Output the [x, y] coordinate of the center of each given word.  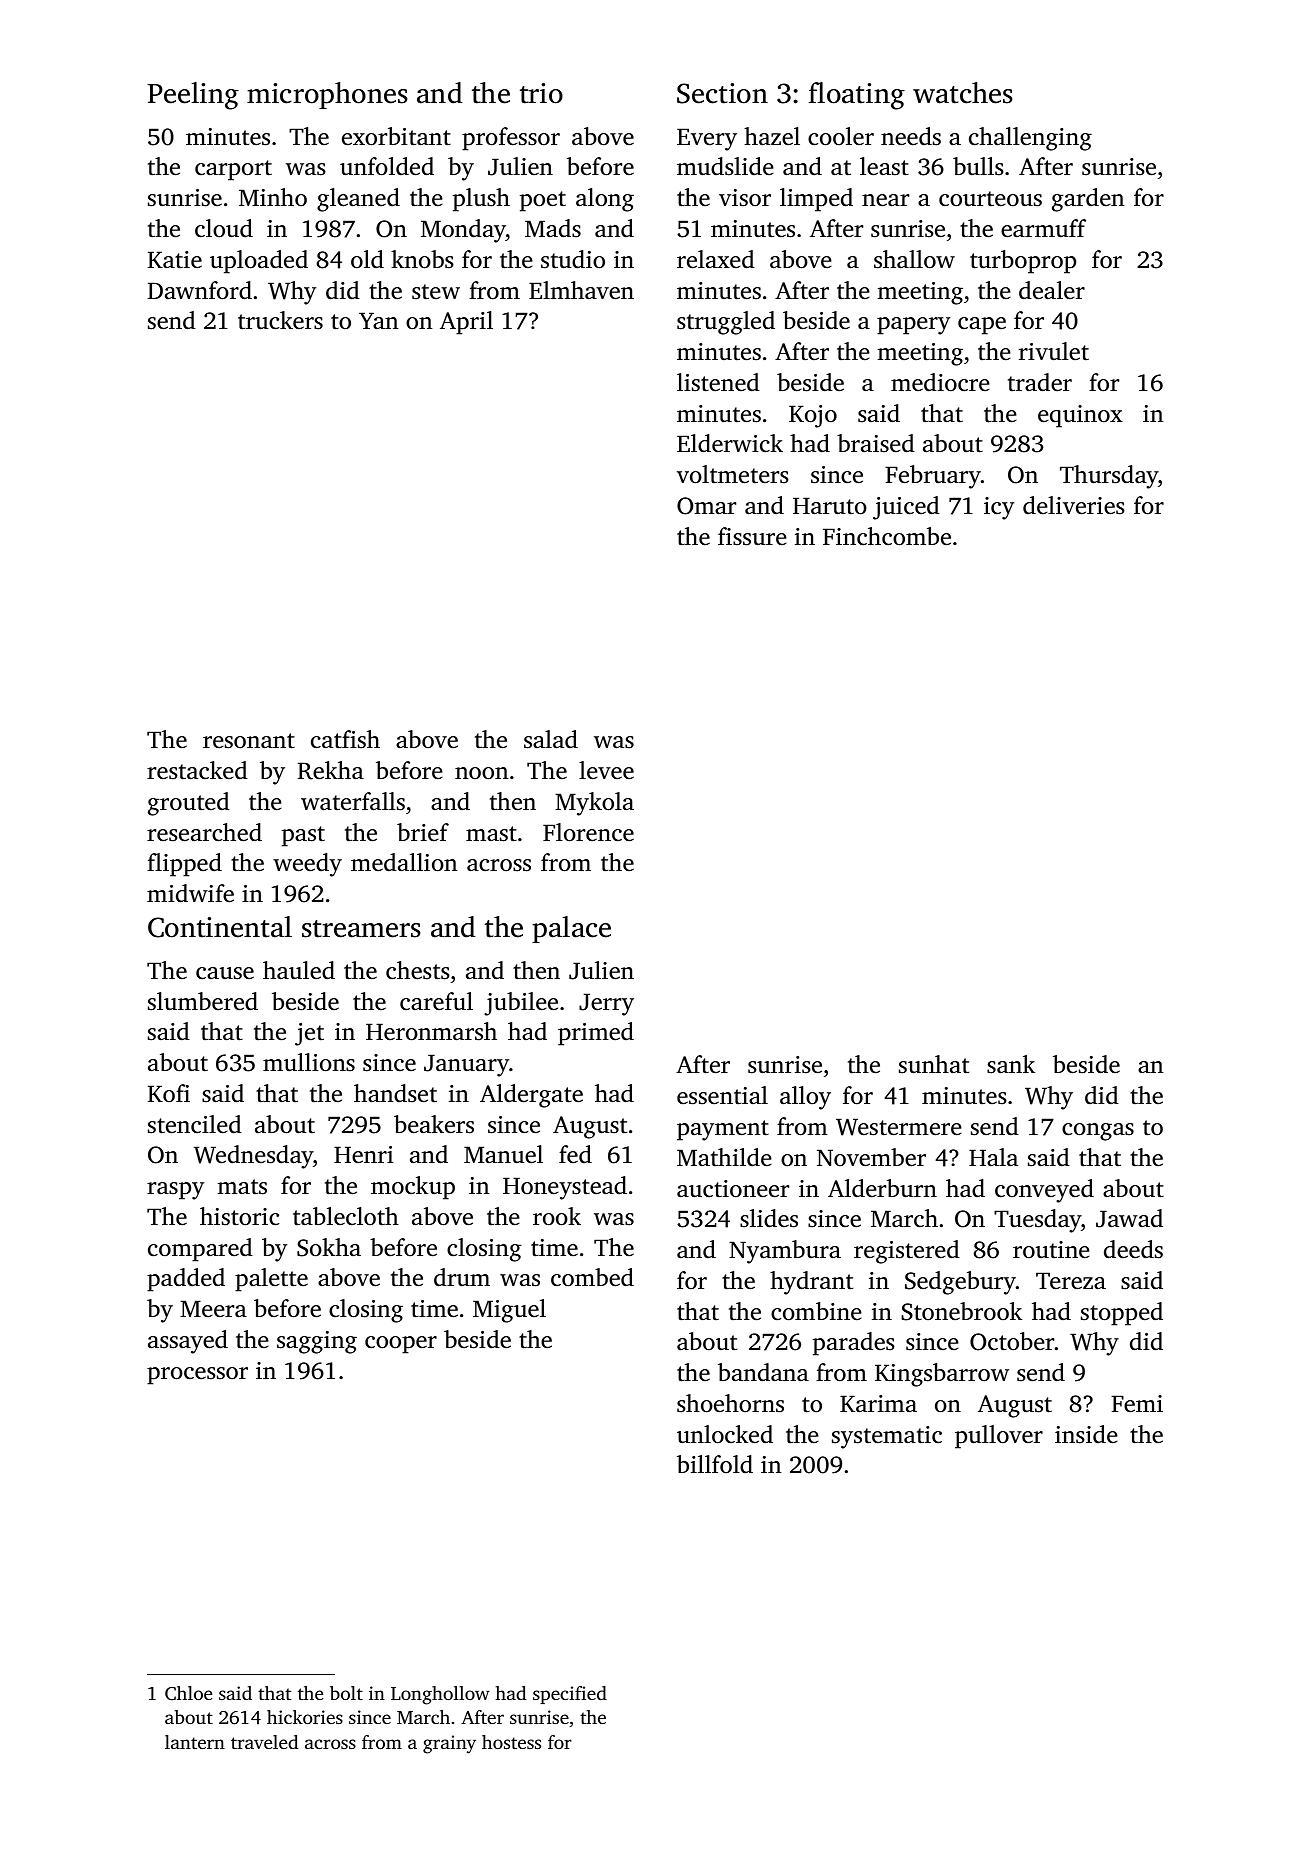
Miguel [509, 1311]
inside [1086, 1434]
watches [963, 93]
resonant [249, 741]
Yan [378, 320]
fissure [752, 536]
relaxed [716, 259]
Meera [213, 1309]
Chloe [188, 1693]
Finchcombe [887, 536]
